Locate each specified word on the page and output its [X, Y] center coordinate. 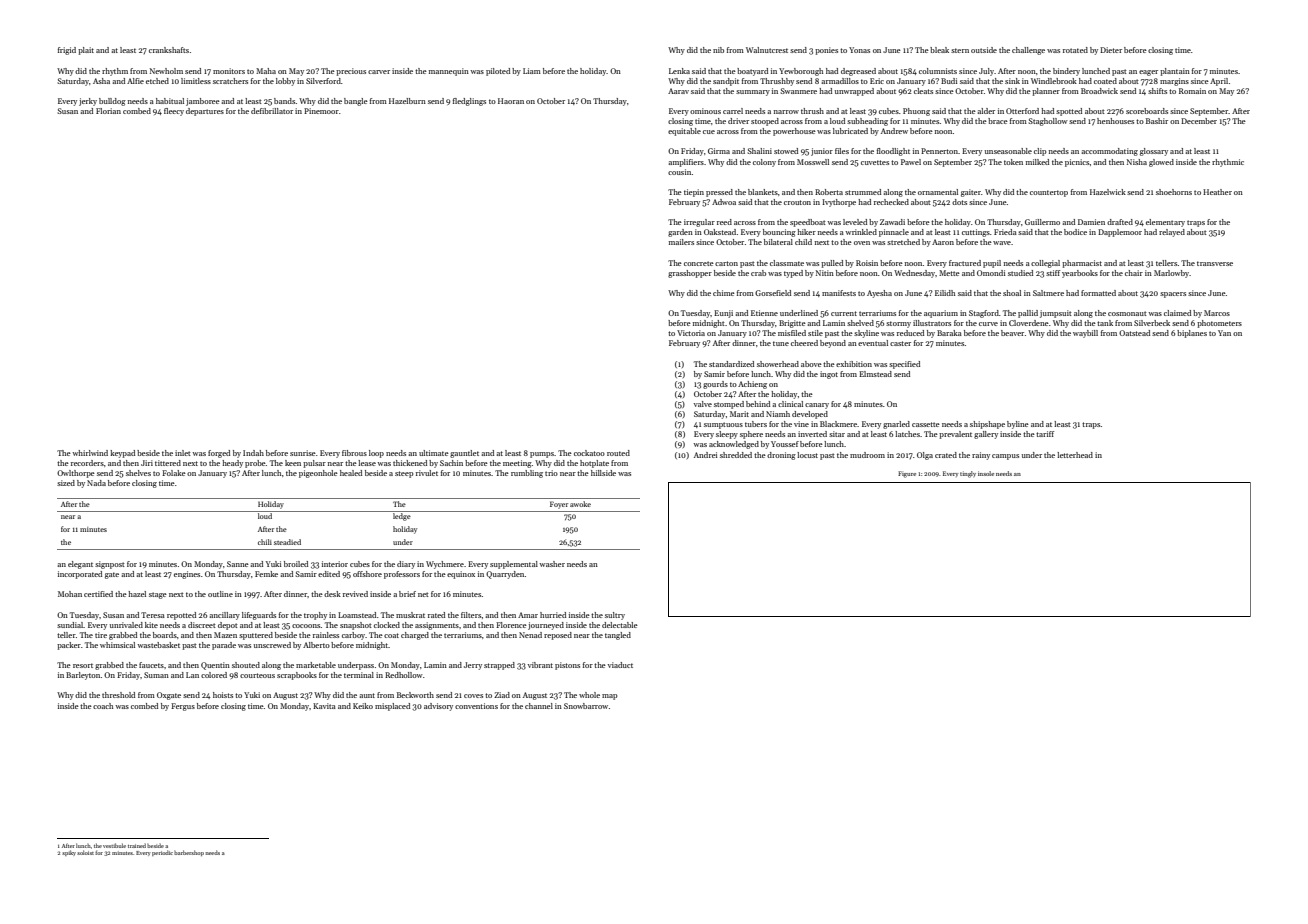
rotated [1075, 50]
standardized [731, 364]
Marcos [1217, 313]
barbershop [189, 853]
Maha [266, 71]
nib [718, 50]
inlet [183, 453]
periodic [162, 853]
